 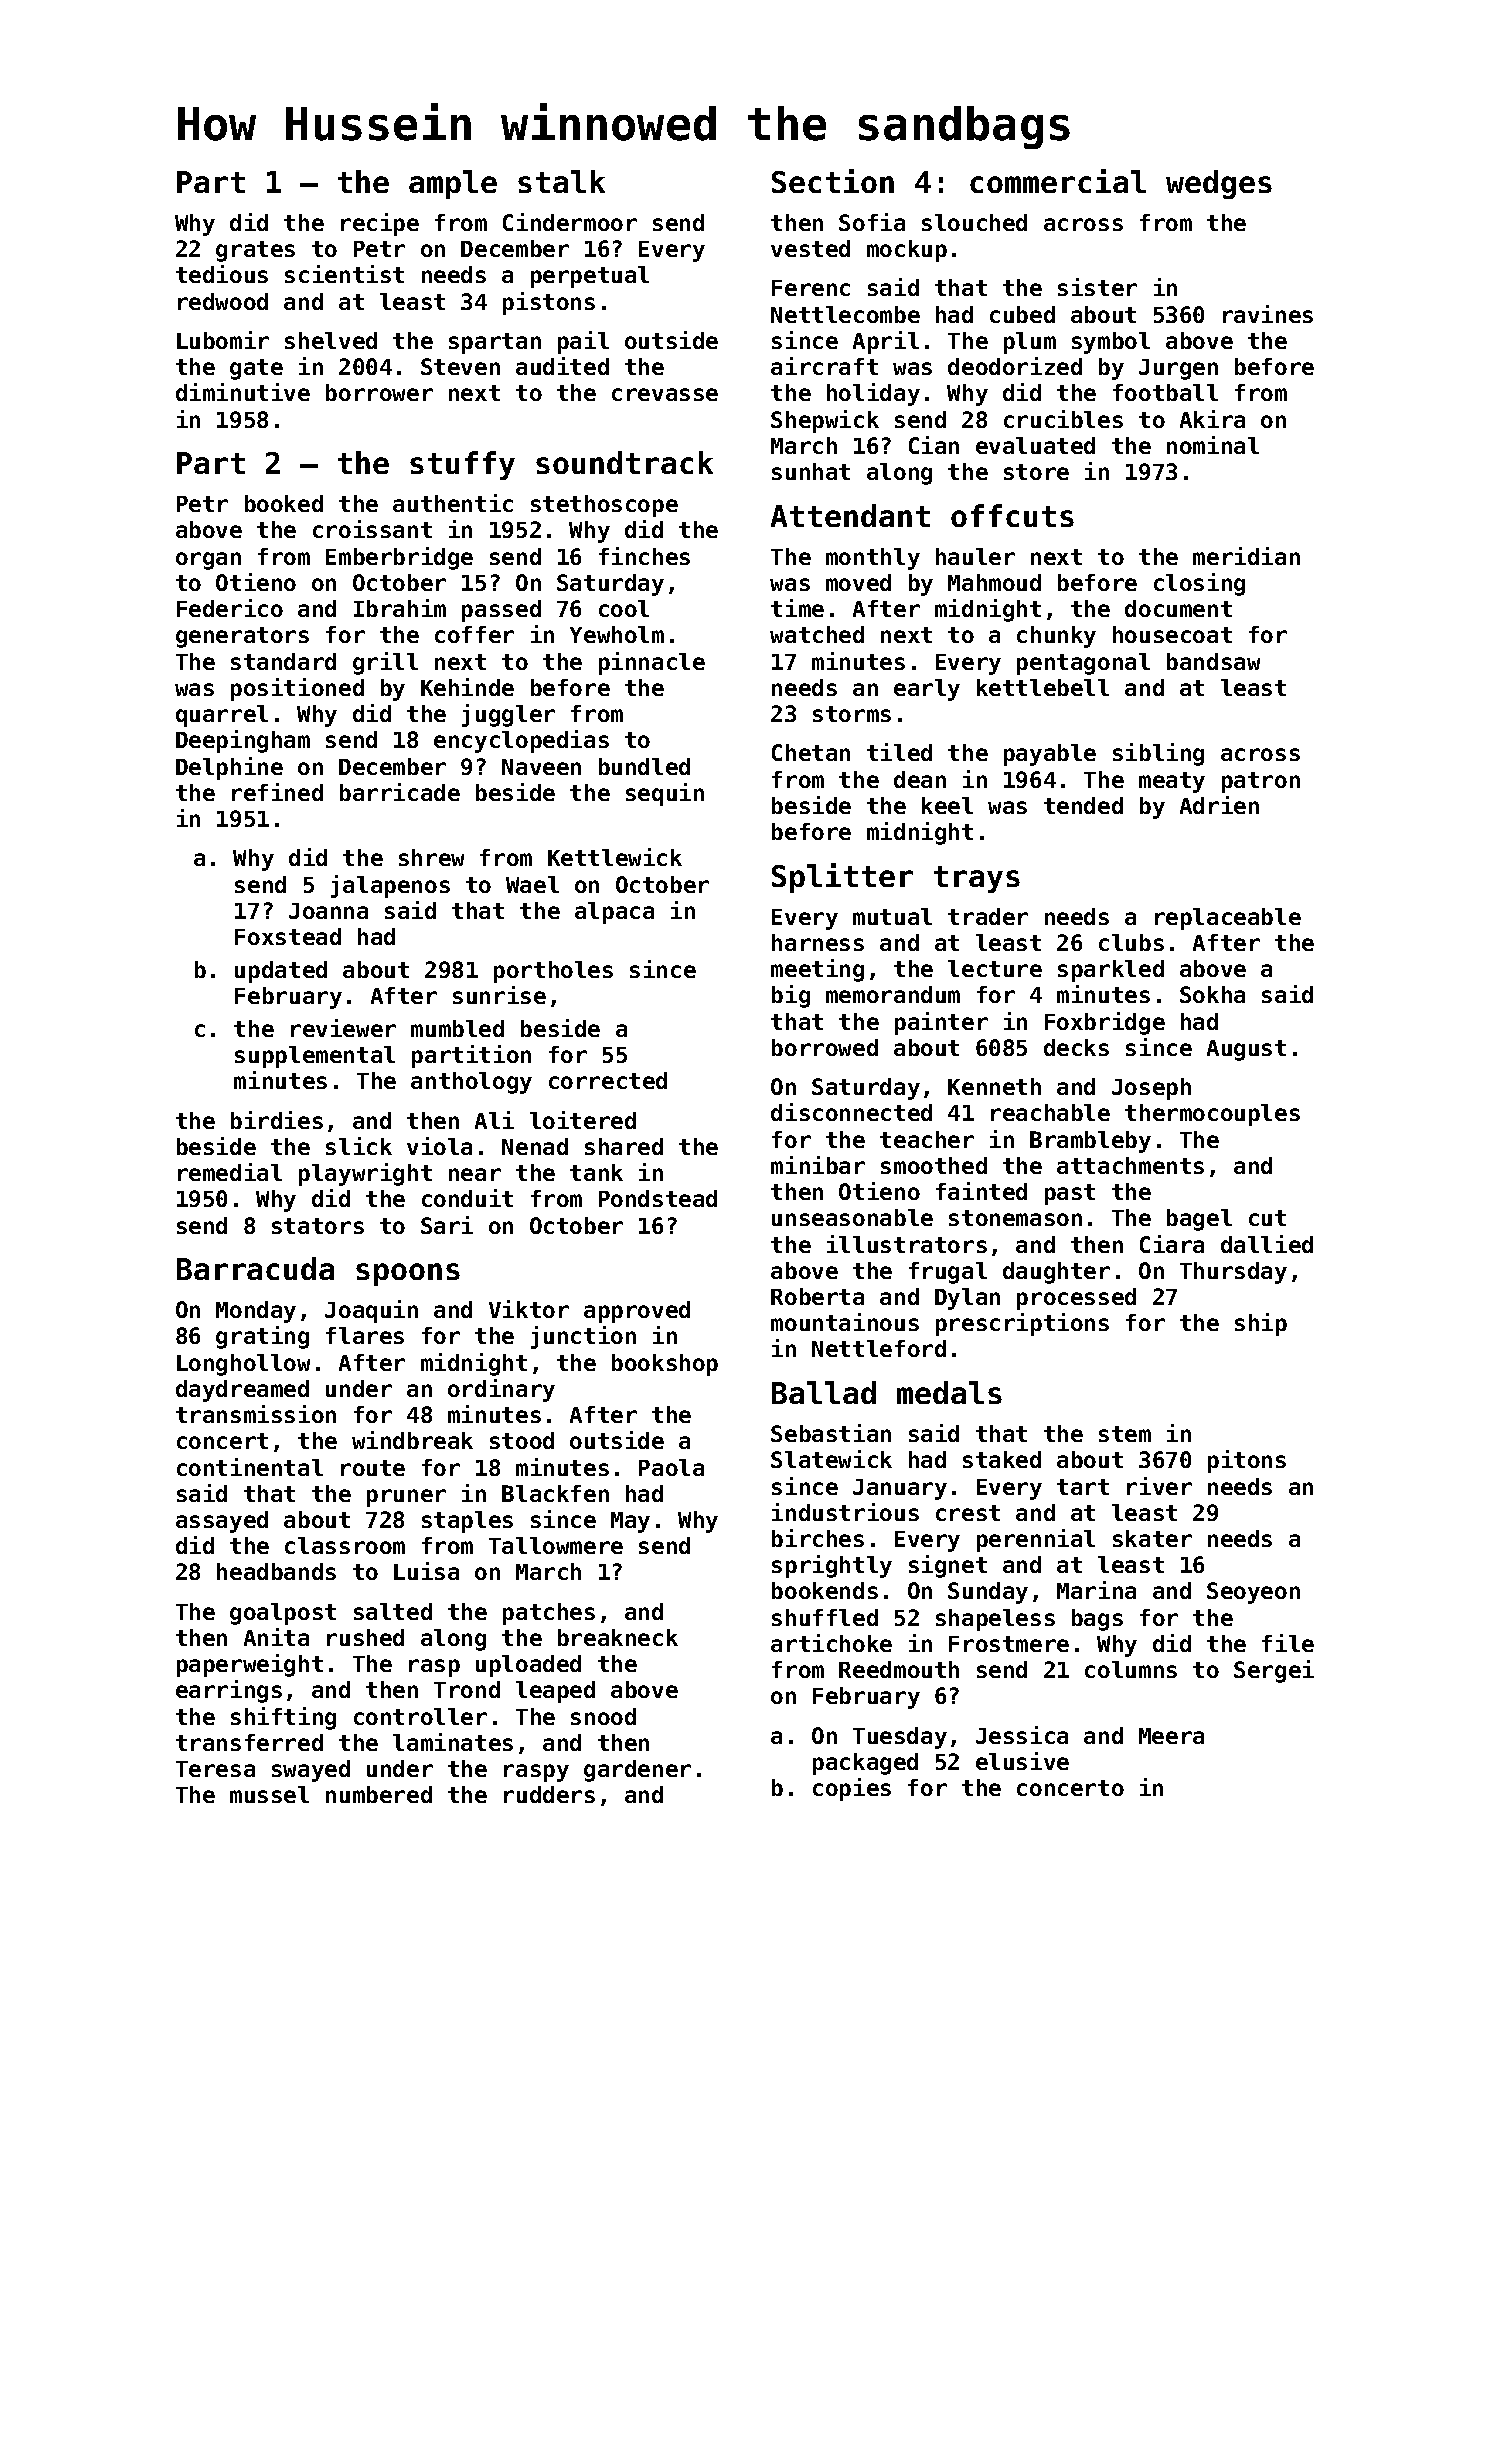 I want to click on tedious, so click(x=222, y=274).
